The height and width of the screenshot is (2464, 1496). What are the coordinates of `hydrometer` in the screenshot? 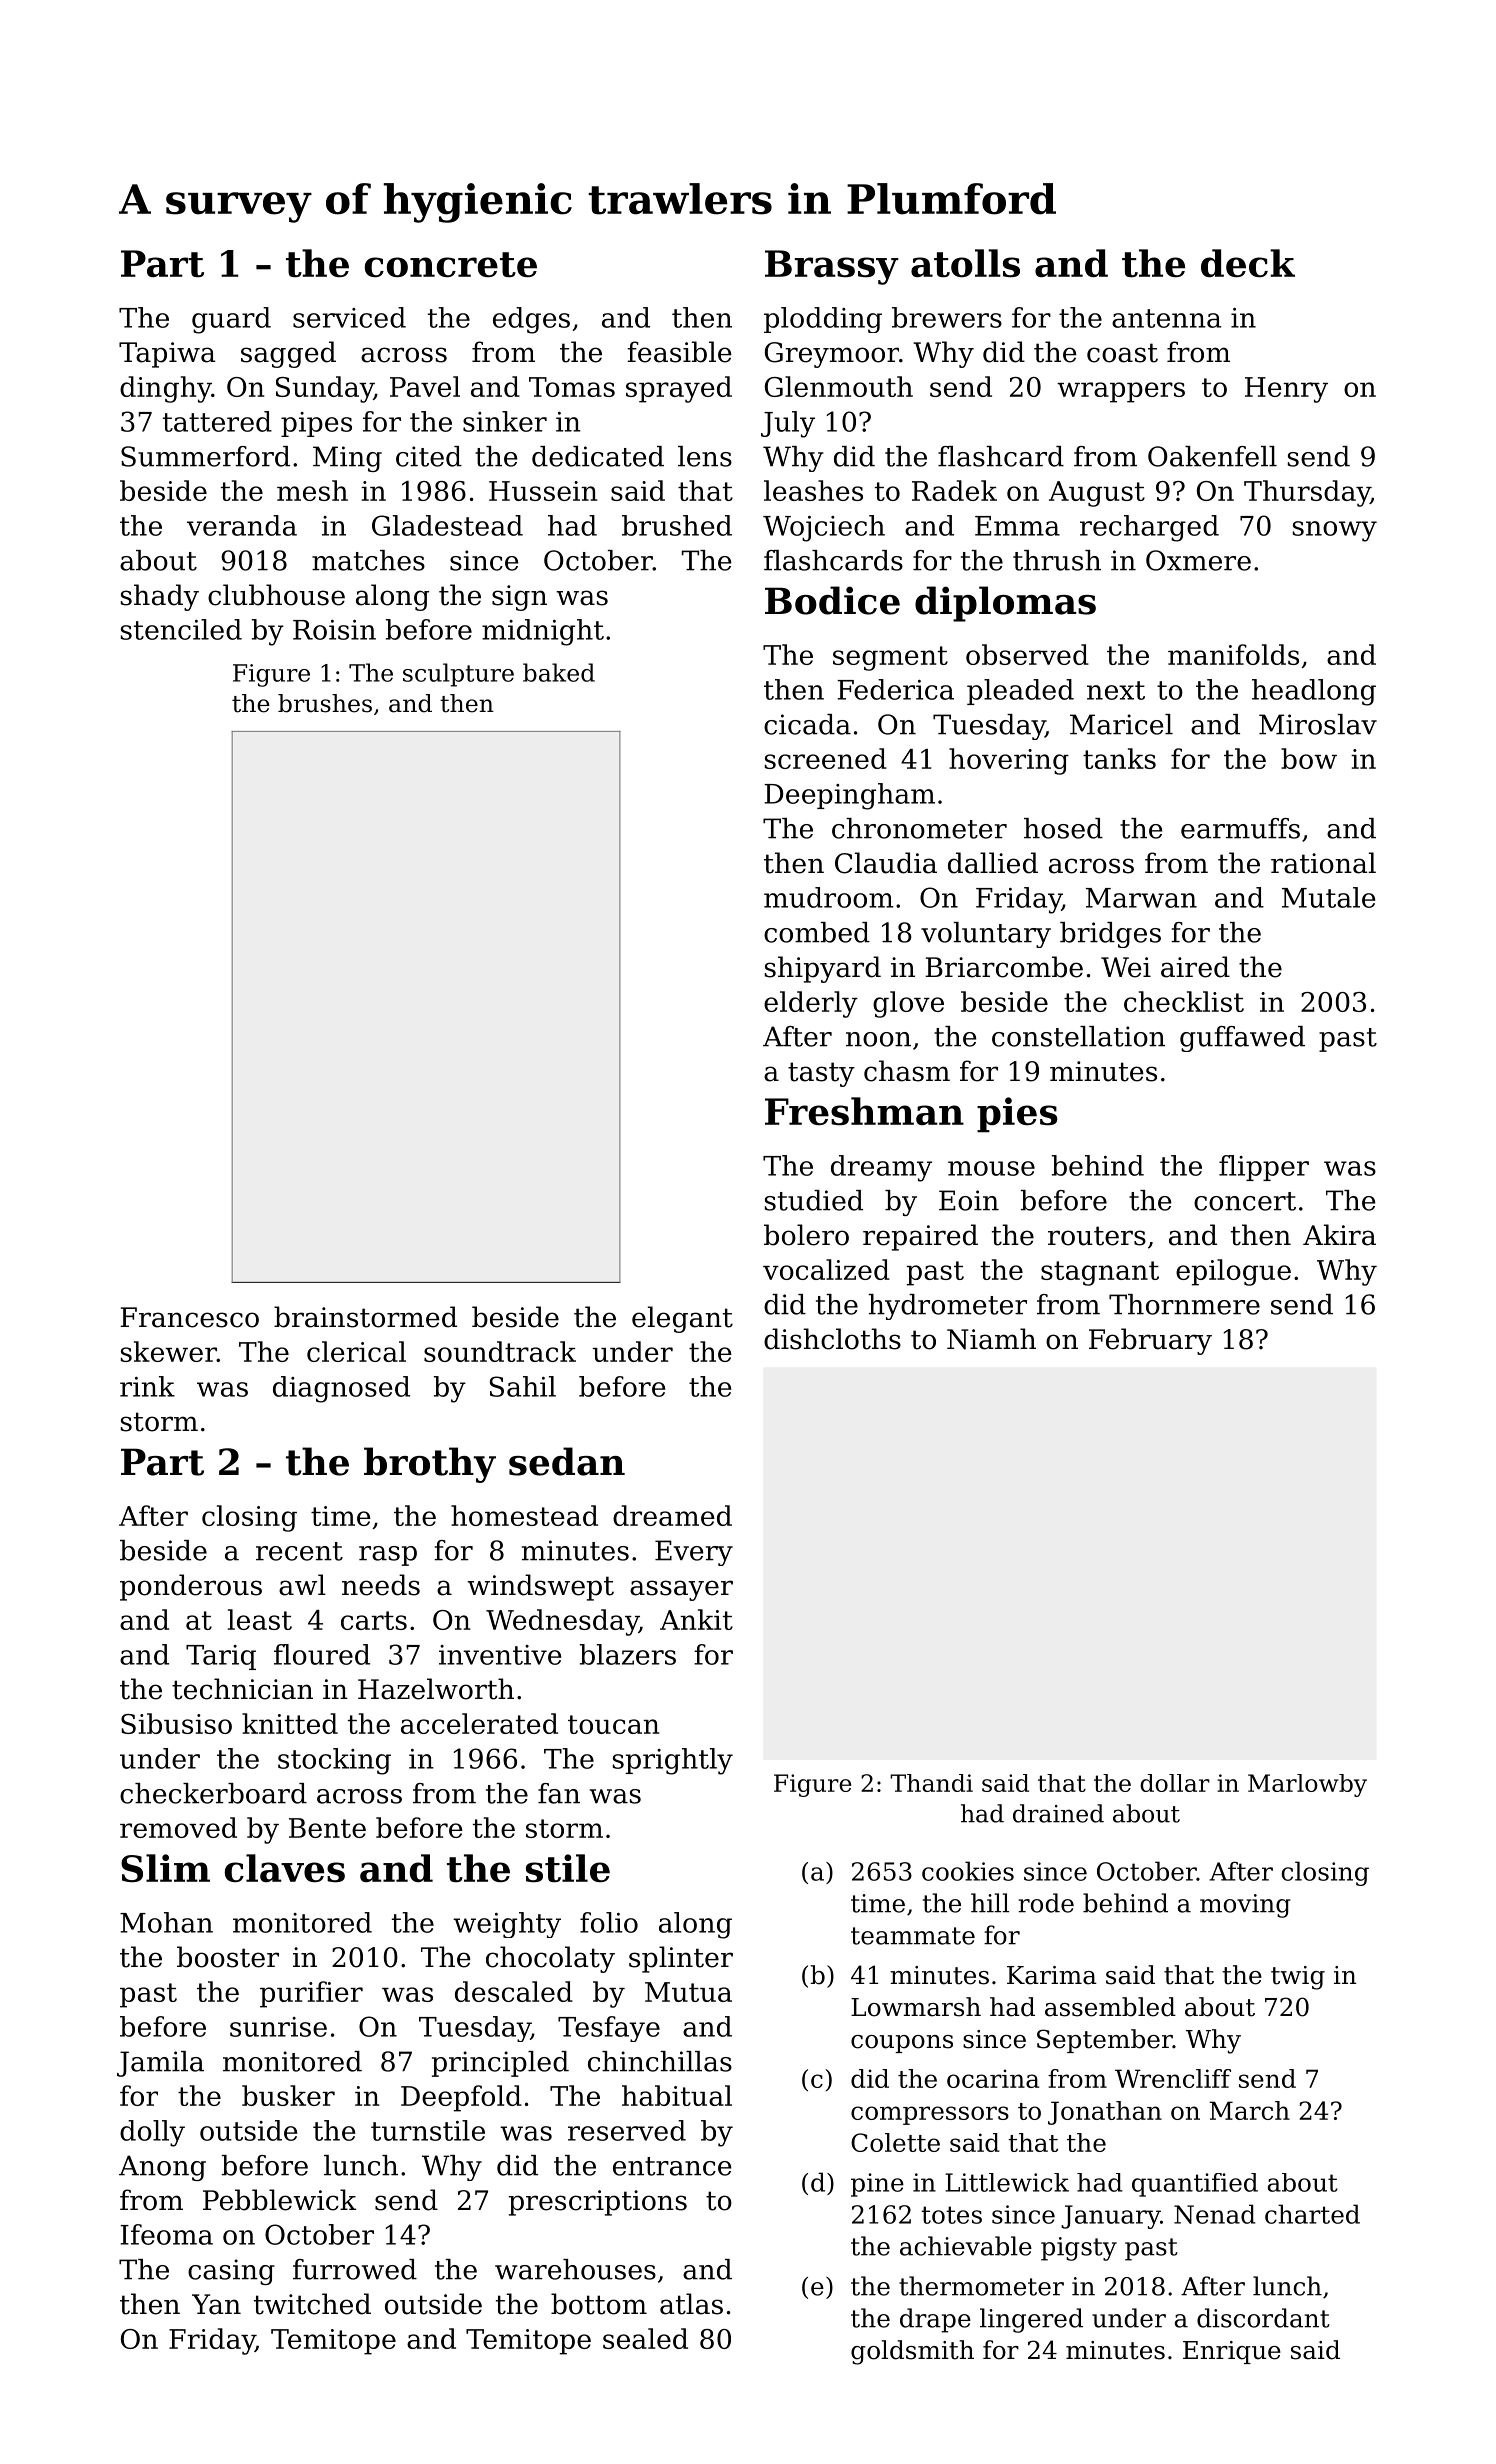 It's located at (947, 1307).
